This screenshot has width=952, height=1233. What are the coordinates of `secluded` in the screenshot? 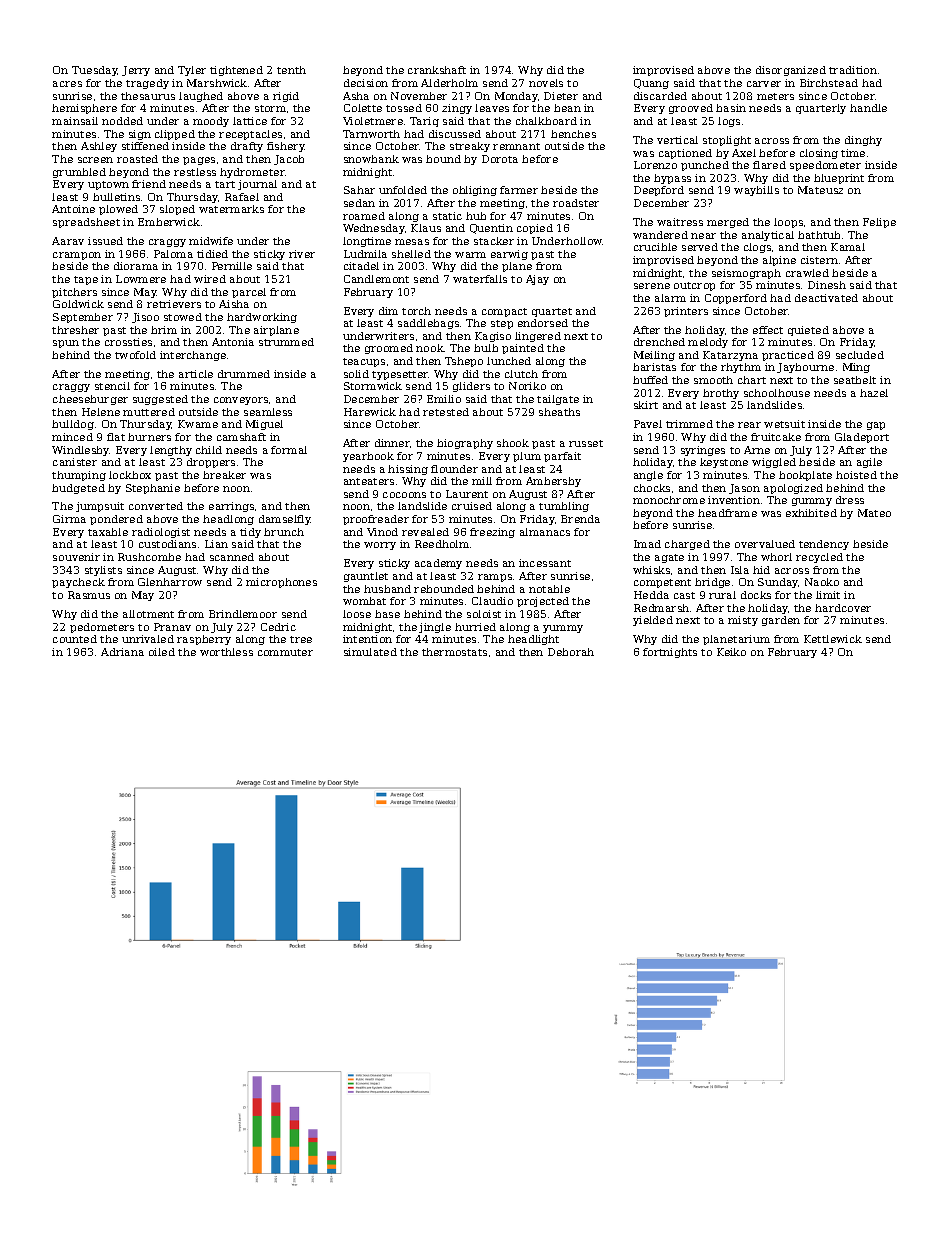 It's located at (860, 355).
